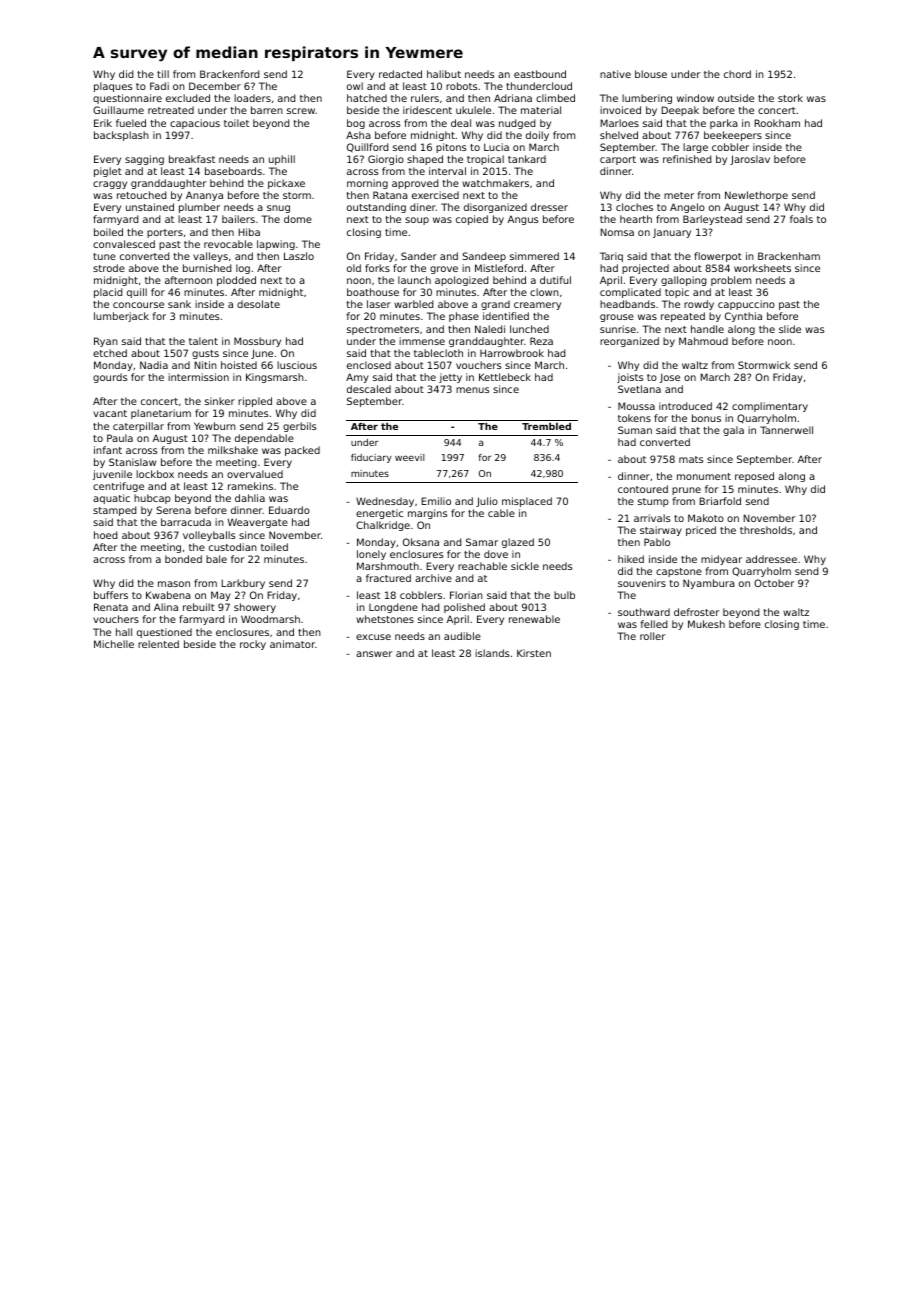 The width and height of the screenshot is (924, 1308). I want to click on Michelle, so click(114, 644).
